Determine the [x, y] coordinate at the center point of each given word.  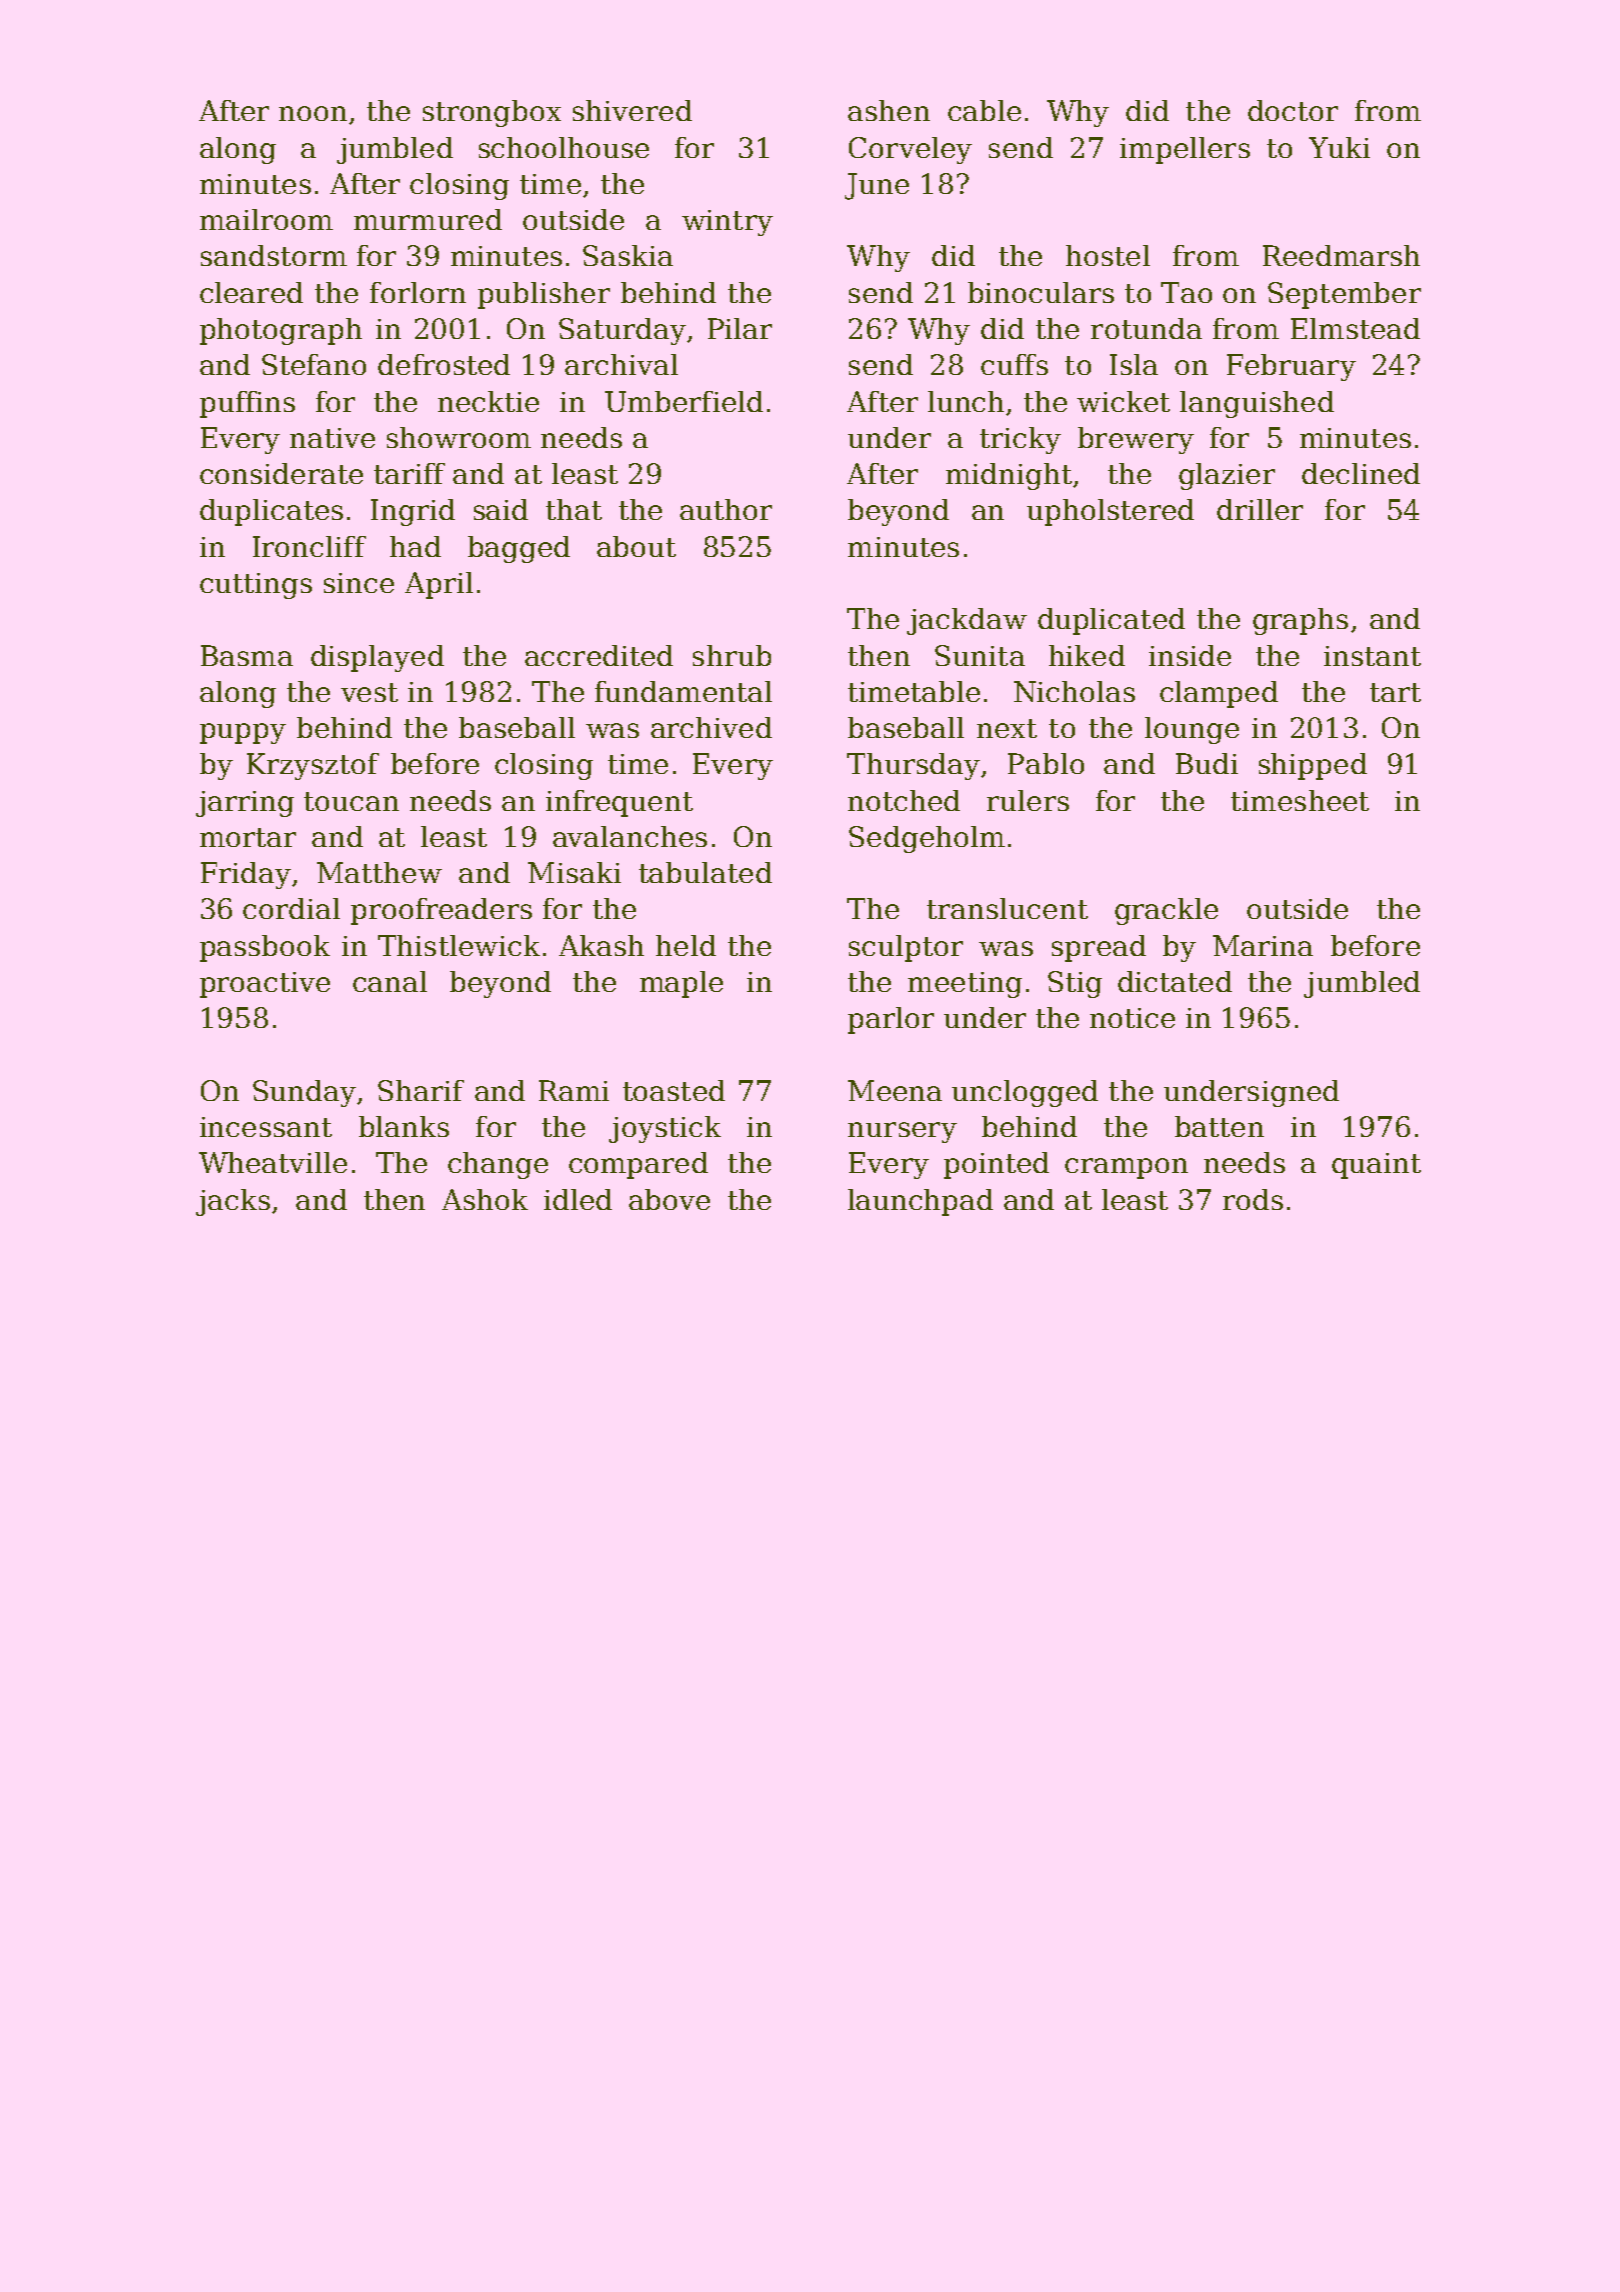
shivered [632, 110]
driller [1260, 509]
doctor [1293, 110]
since [359, 583]
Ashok [485, 1199]
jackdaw [967, 621]
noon [313, 113]
